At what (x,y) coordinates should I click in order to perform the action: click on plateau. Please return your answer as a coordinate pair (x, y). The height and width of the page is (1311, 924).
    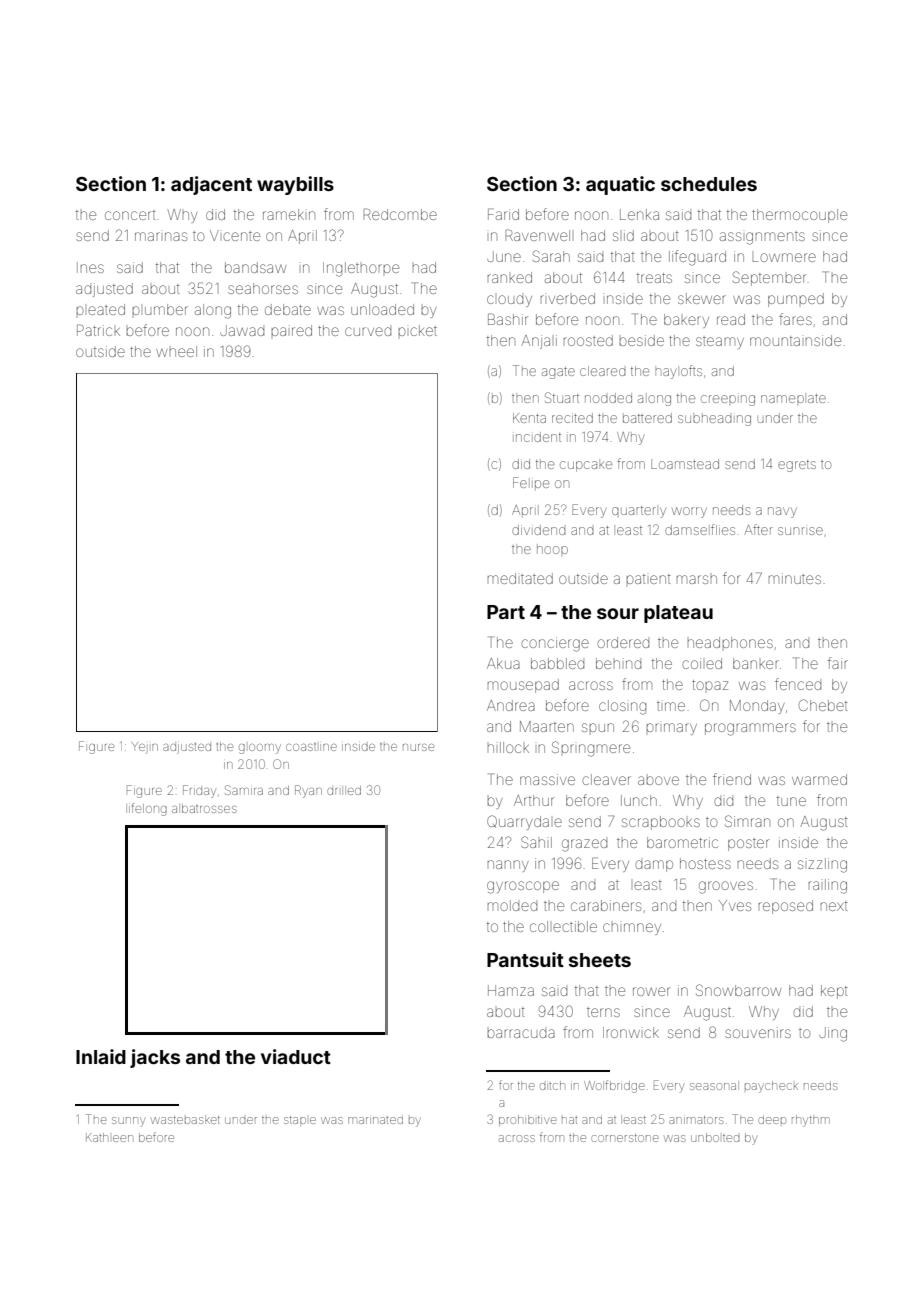
    Looking at the image, I should click on (678, 614).
